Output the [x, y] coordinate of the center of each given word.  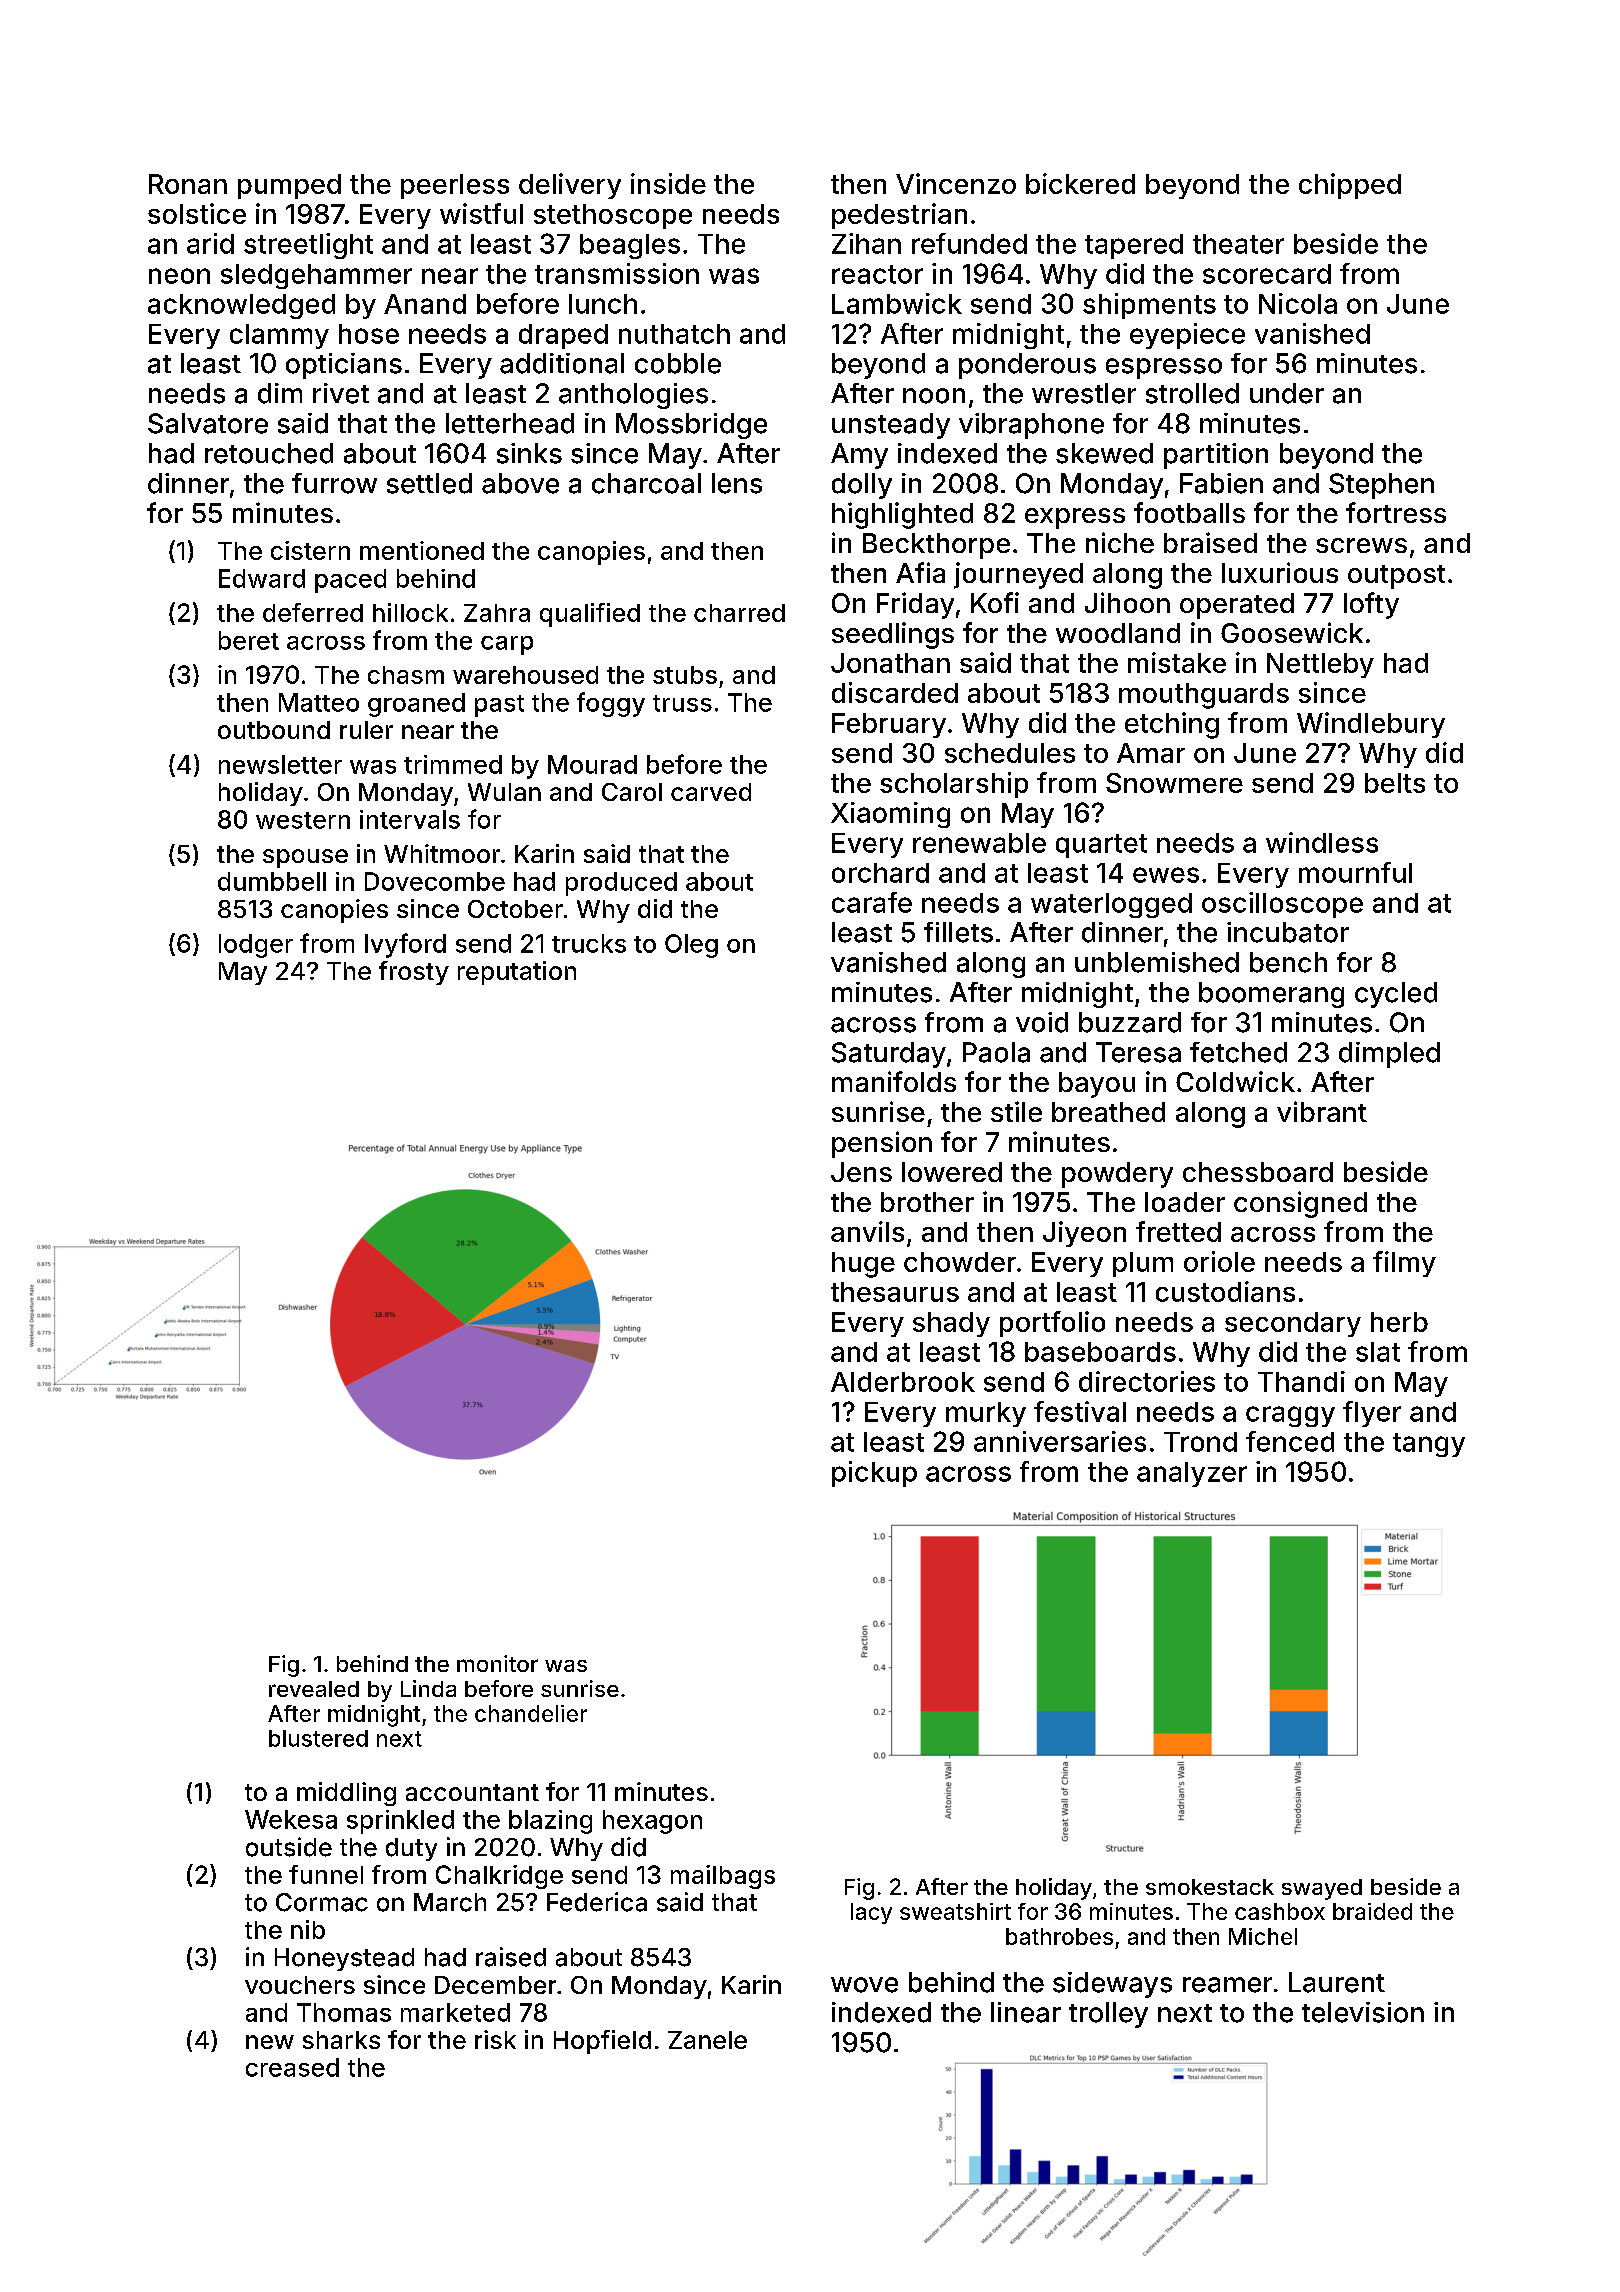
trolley [1108, 2015]
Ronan [188, 184]
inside [668, 183]
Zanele [707, 2040]
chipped [1350, 186]
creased [292, 2067]
